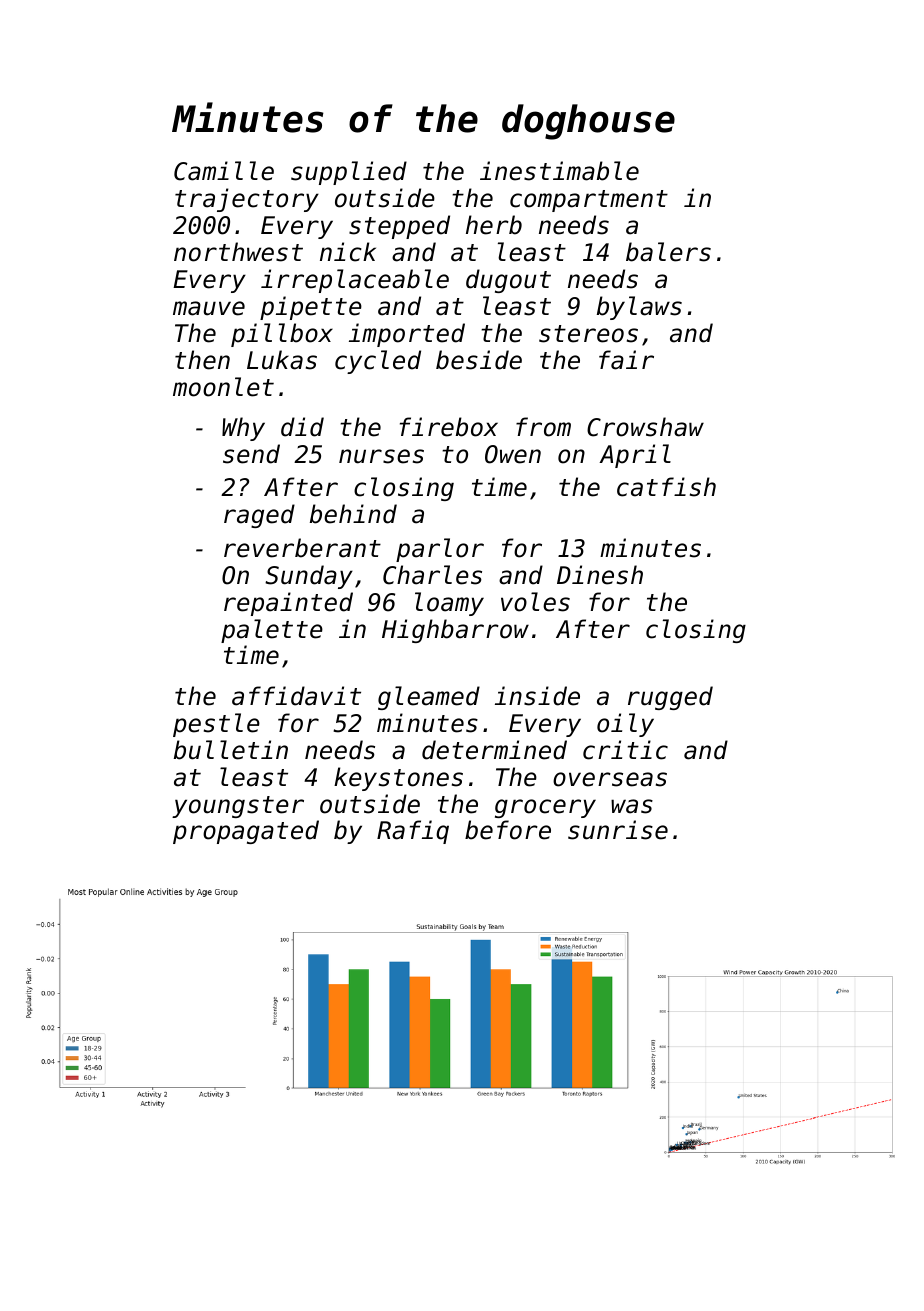 The width and height of the document is (924, 1311). What do you see at coordinates (600, 575) in the document?
I see `Dinesh` at bounding box center [600, 575].
